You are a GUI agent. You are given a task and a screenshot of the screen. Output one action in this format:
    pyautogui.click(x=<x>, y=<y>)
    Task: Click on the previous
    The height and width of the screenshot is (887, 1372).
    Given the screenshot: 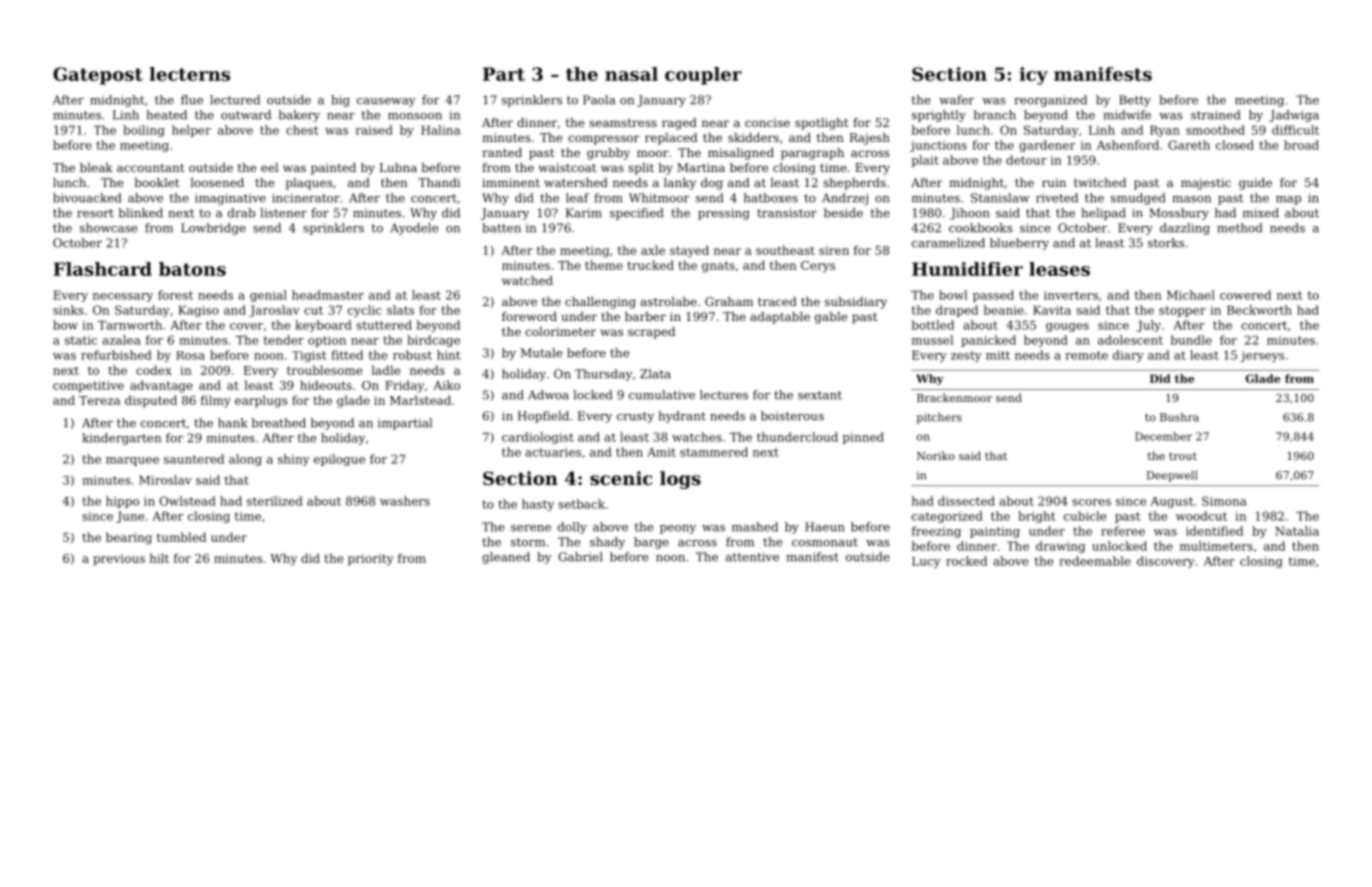 What is the action you would take?
    pyautogui.click(x=119, y=560)
